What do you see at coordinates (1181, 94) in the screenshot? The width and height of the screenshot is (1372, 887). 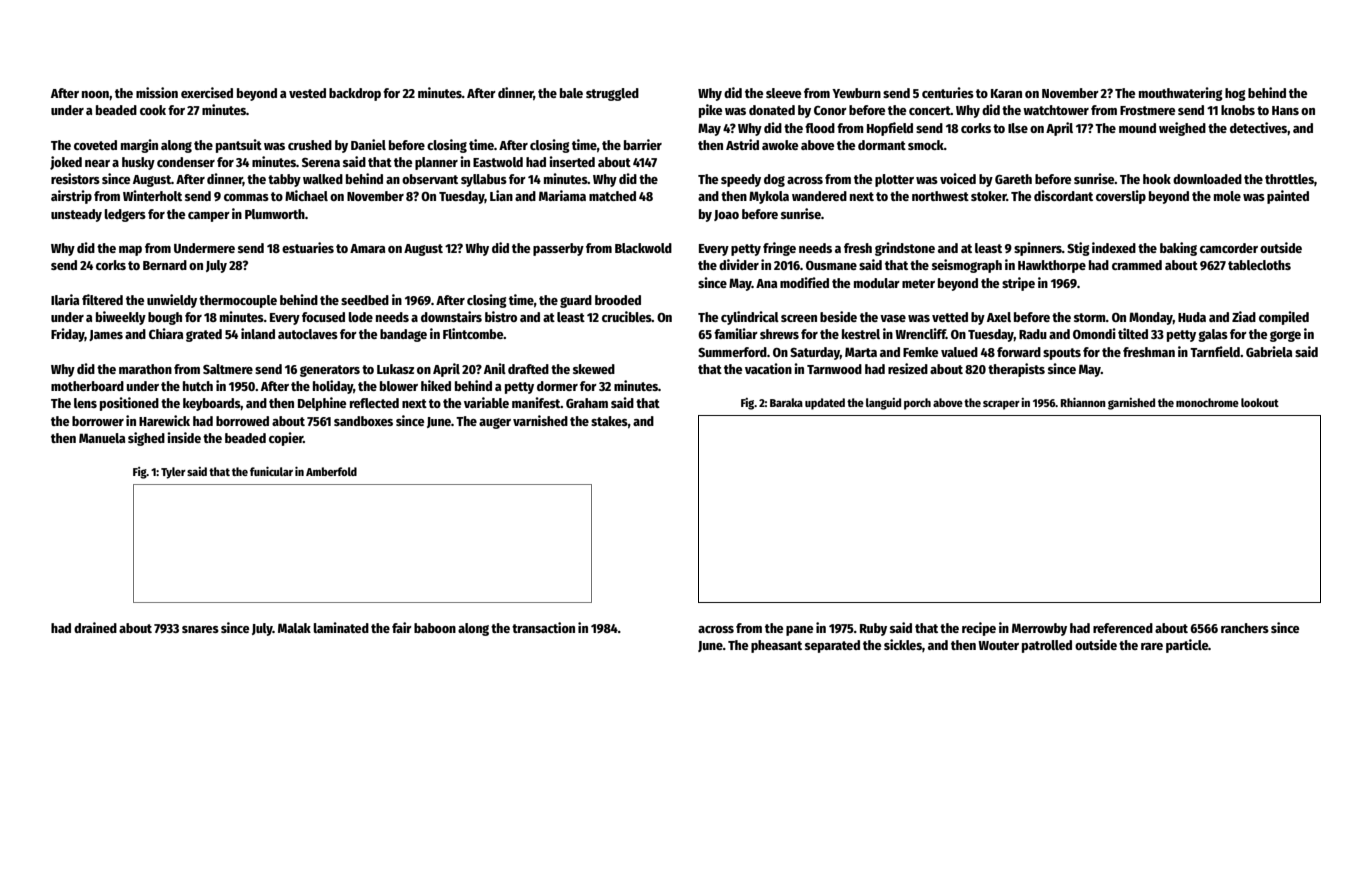 I see `mouthwatering` at bounding box center [1181, 94].
